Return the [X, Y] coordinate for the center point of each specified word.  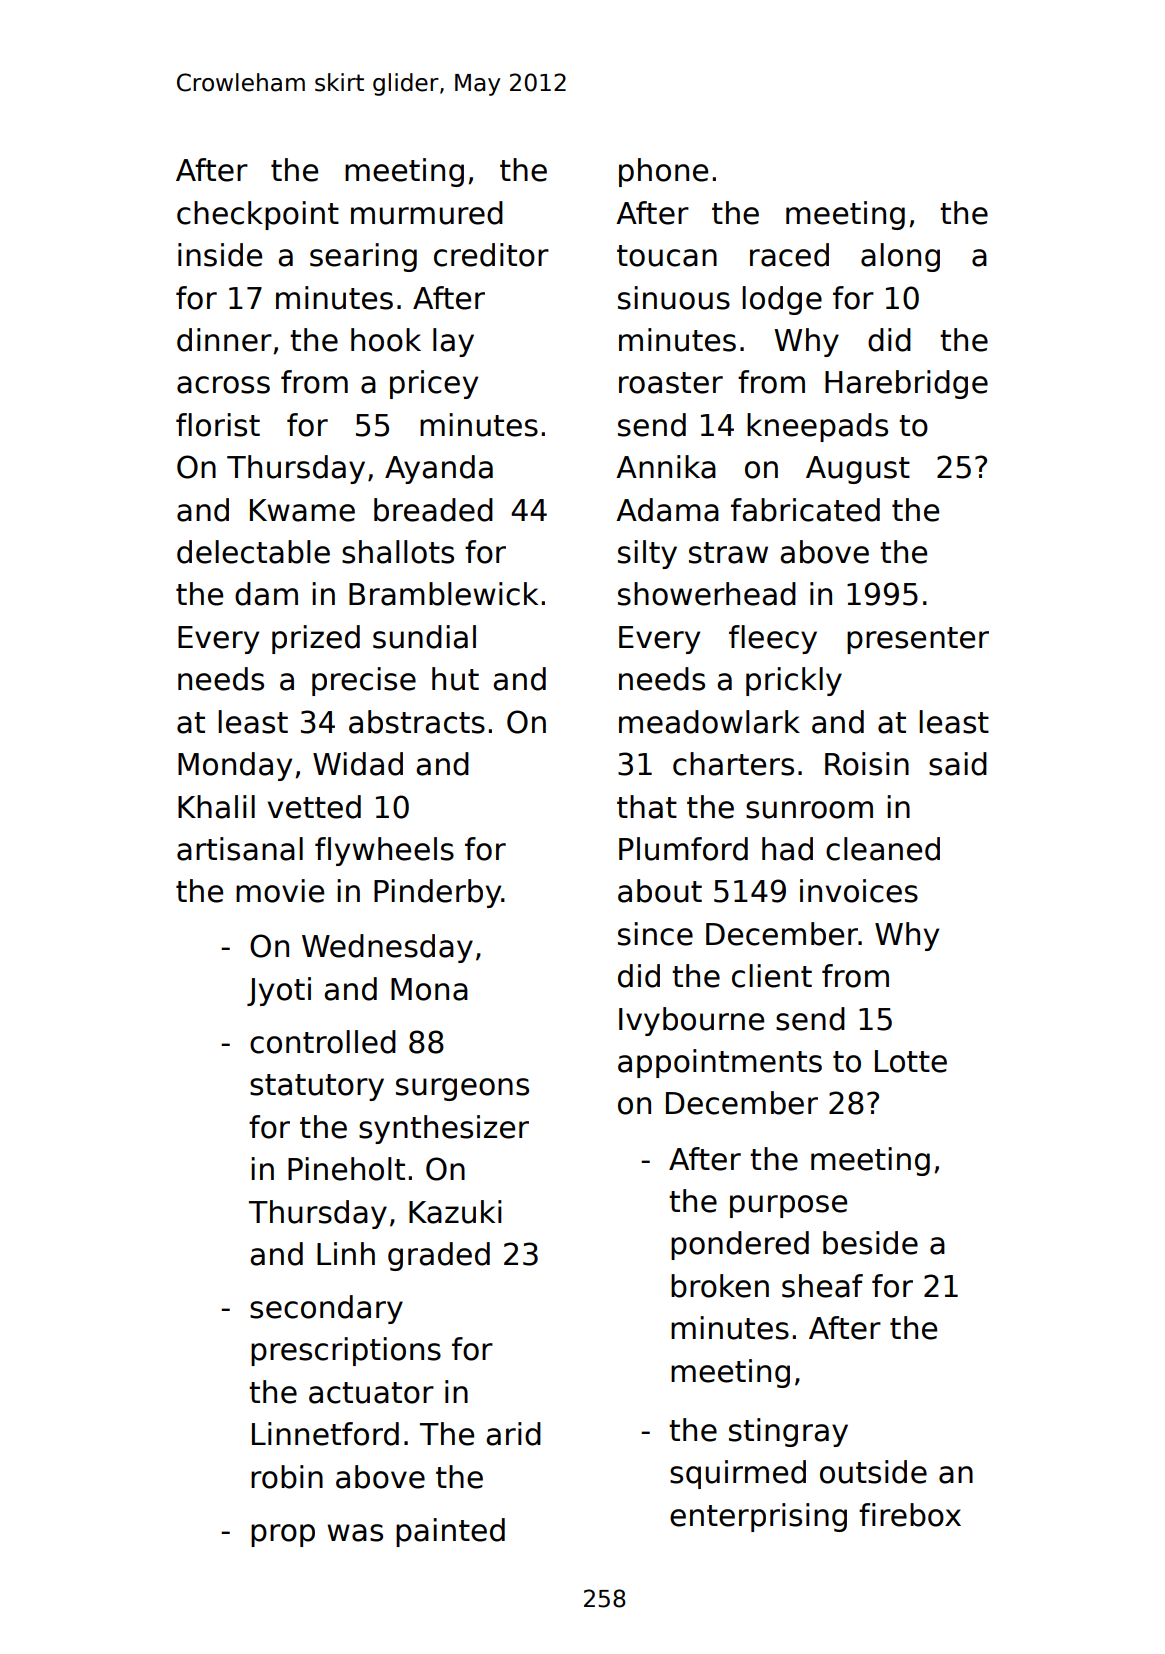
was [355, 1533]
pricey [434, 384]
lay [453, 342]
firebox [910, 1515]
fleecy [773, 639]
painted [450, 1532]
